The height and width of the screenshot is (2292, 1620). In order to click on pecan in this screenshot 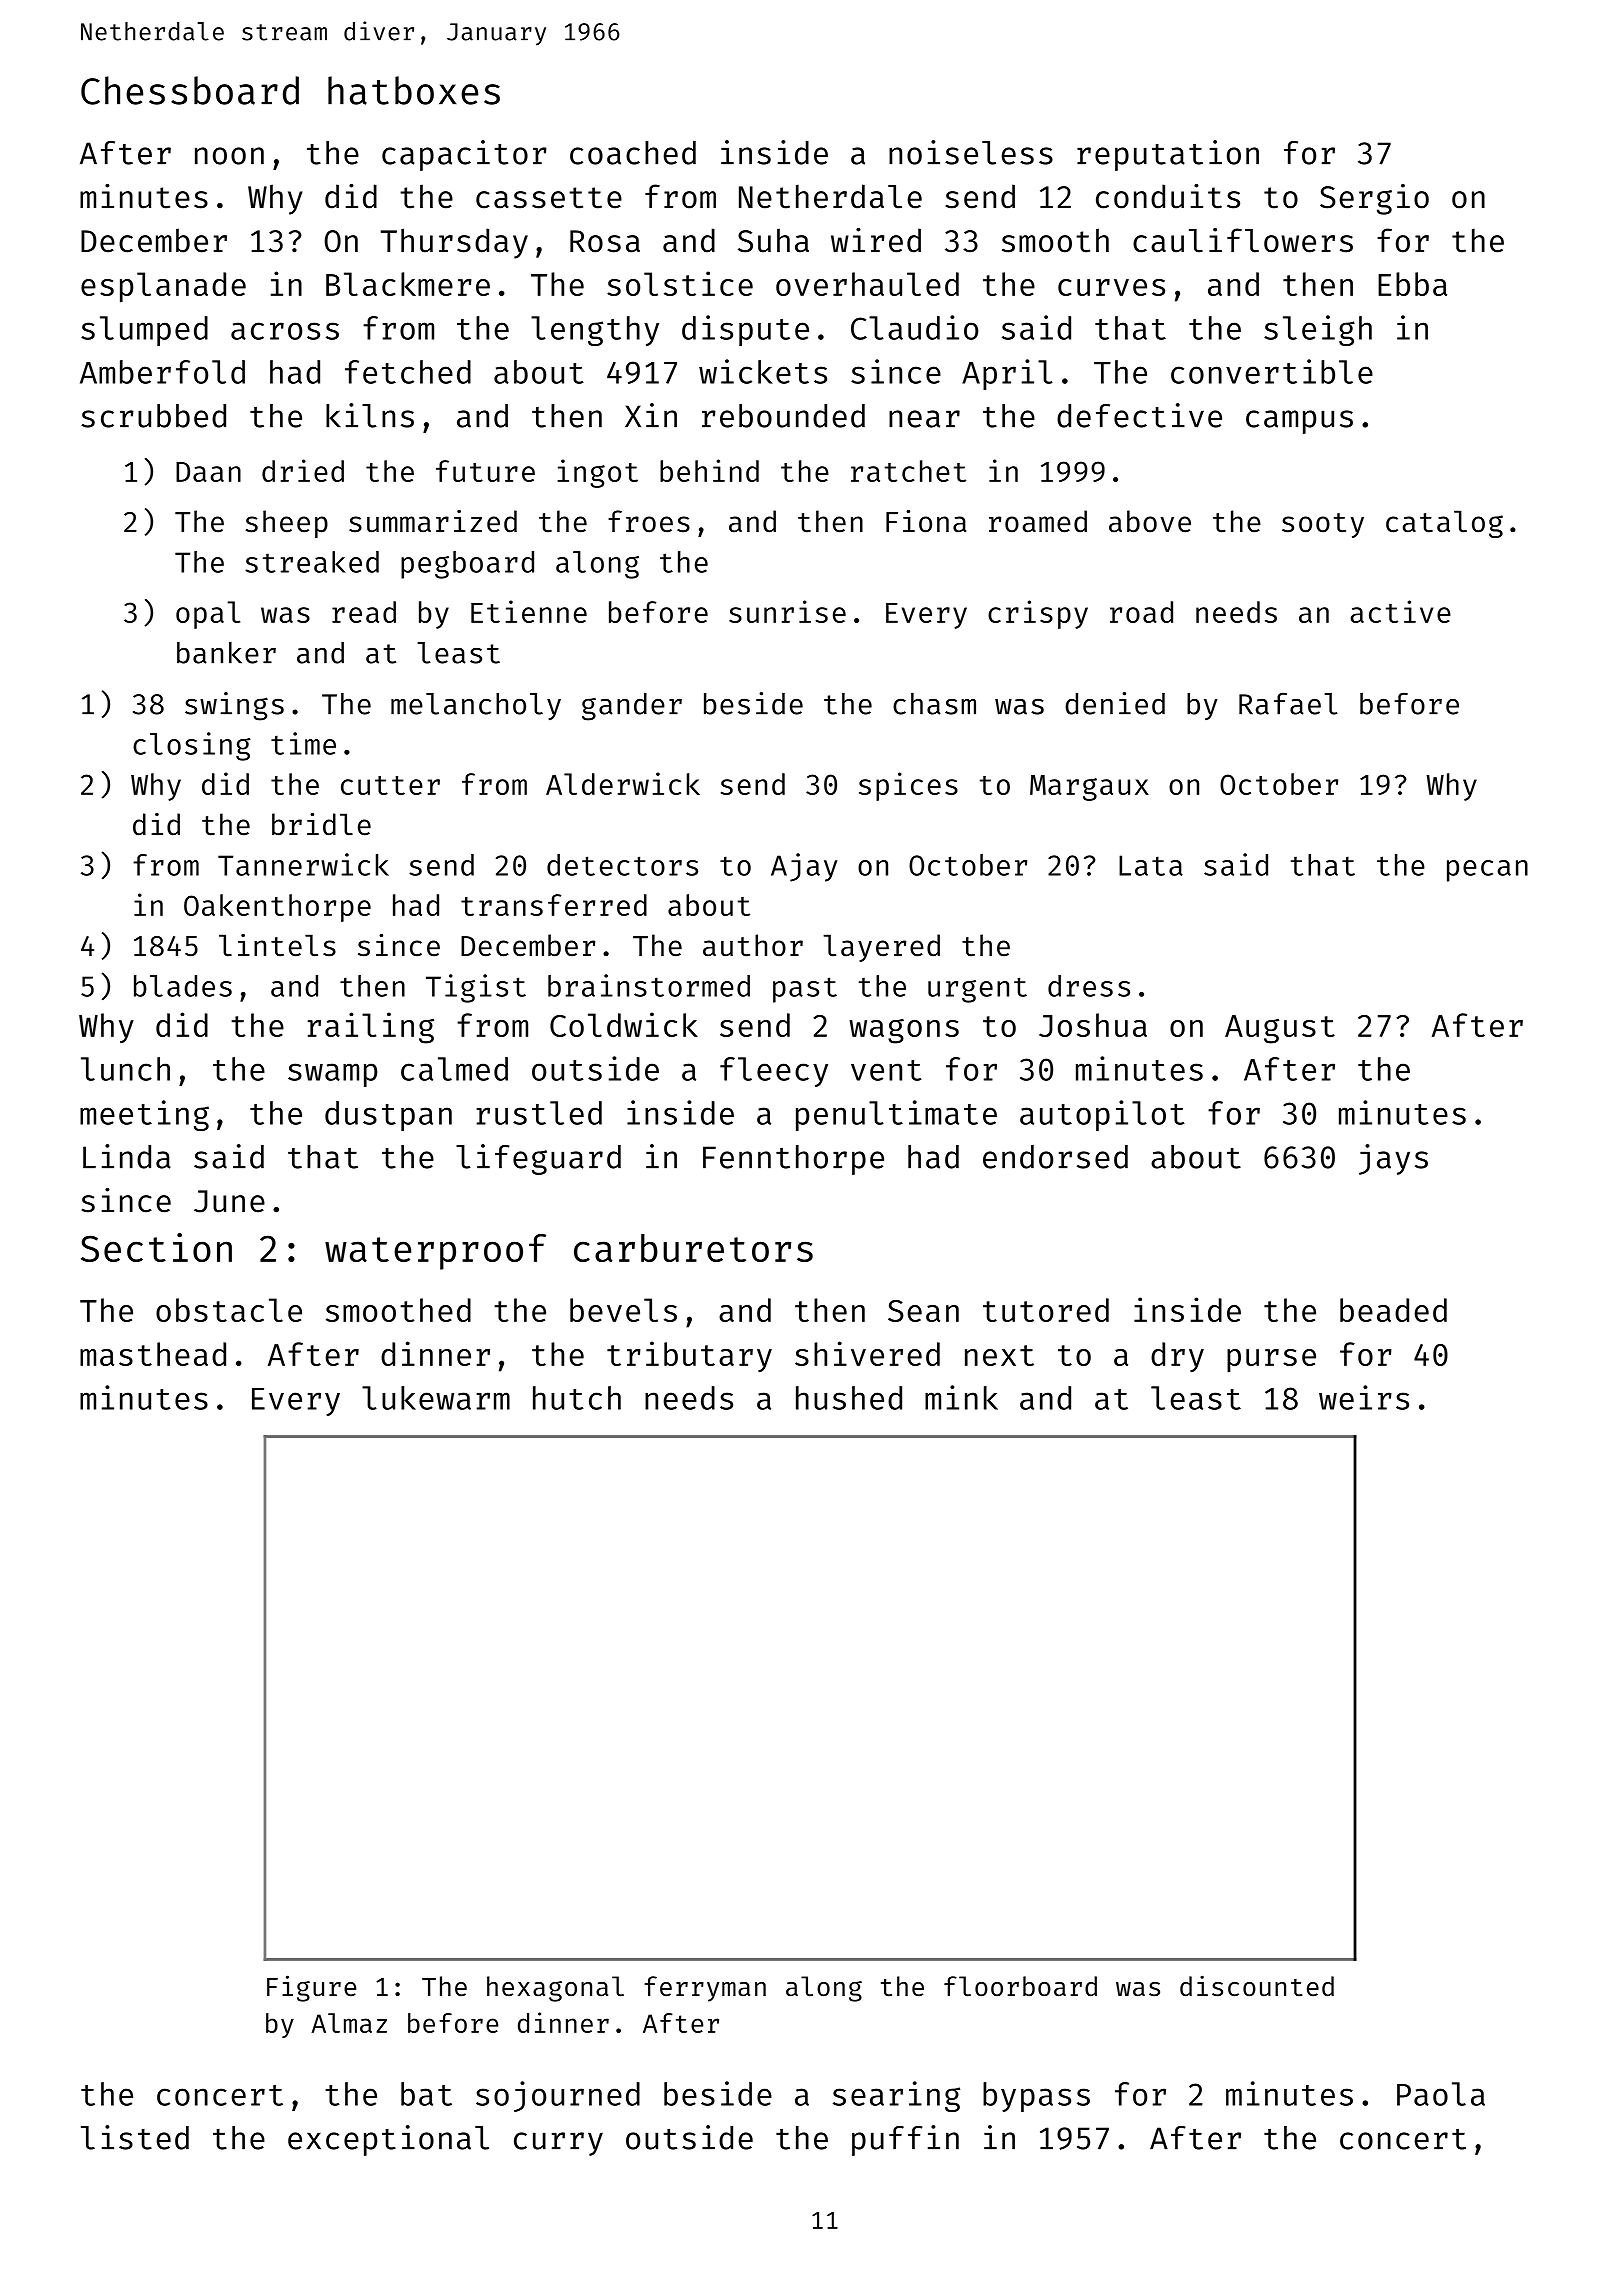, I will do `click(1487, 871)`.
